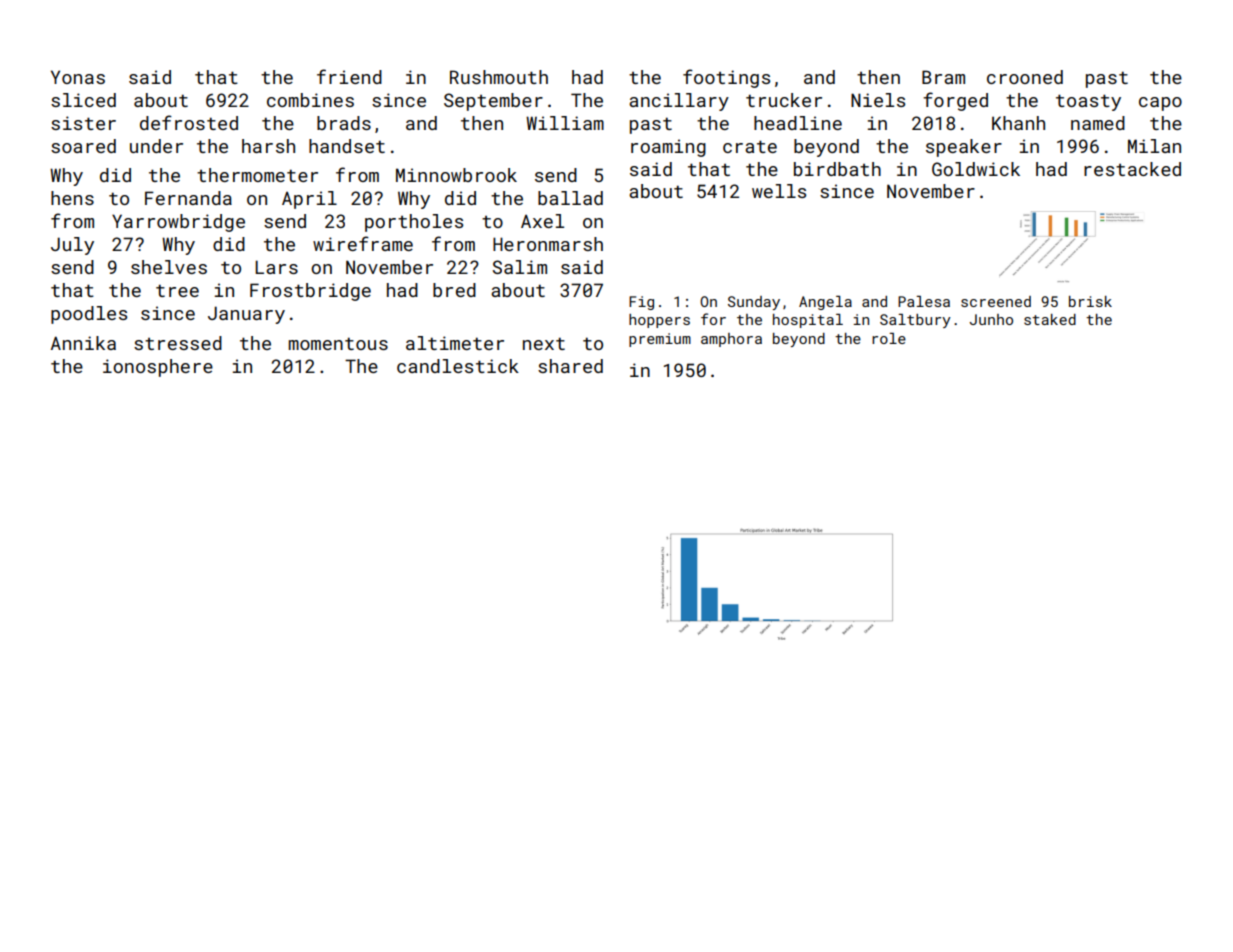 Image resolution: width=1233 pixels, height=952 pixels. What do you see at coordinates (924, 301) in the document?
I see `Palesa` at bounding box center [924, 301].
